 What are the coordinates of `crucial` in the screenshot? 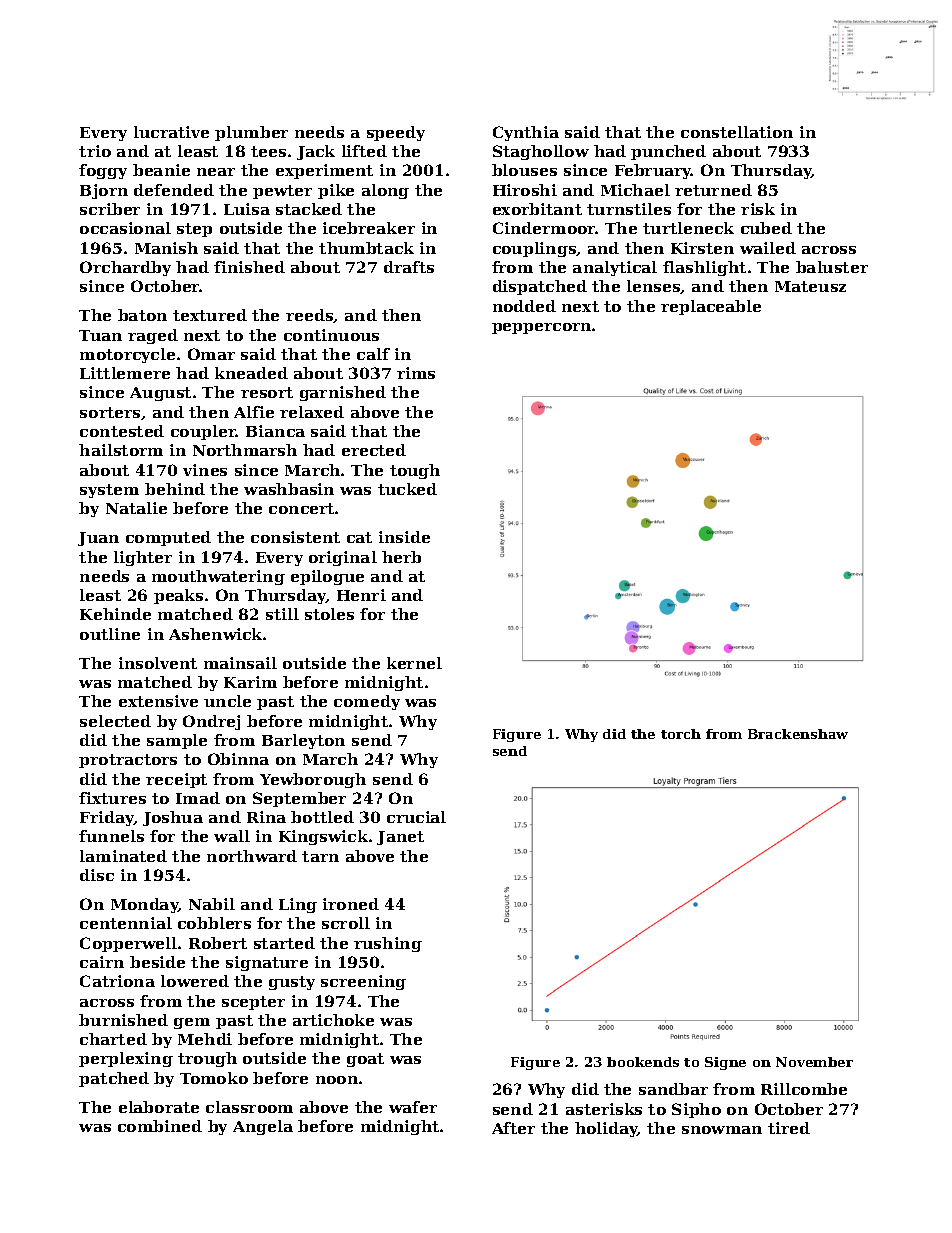 It's located at (416, 817).
